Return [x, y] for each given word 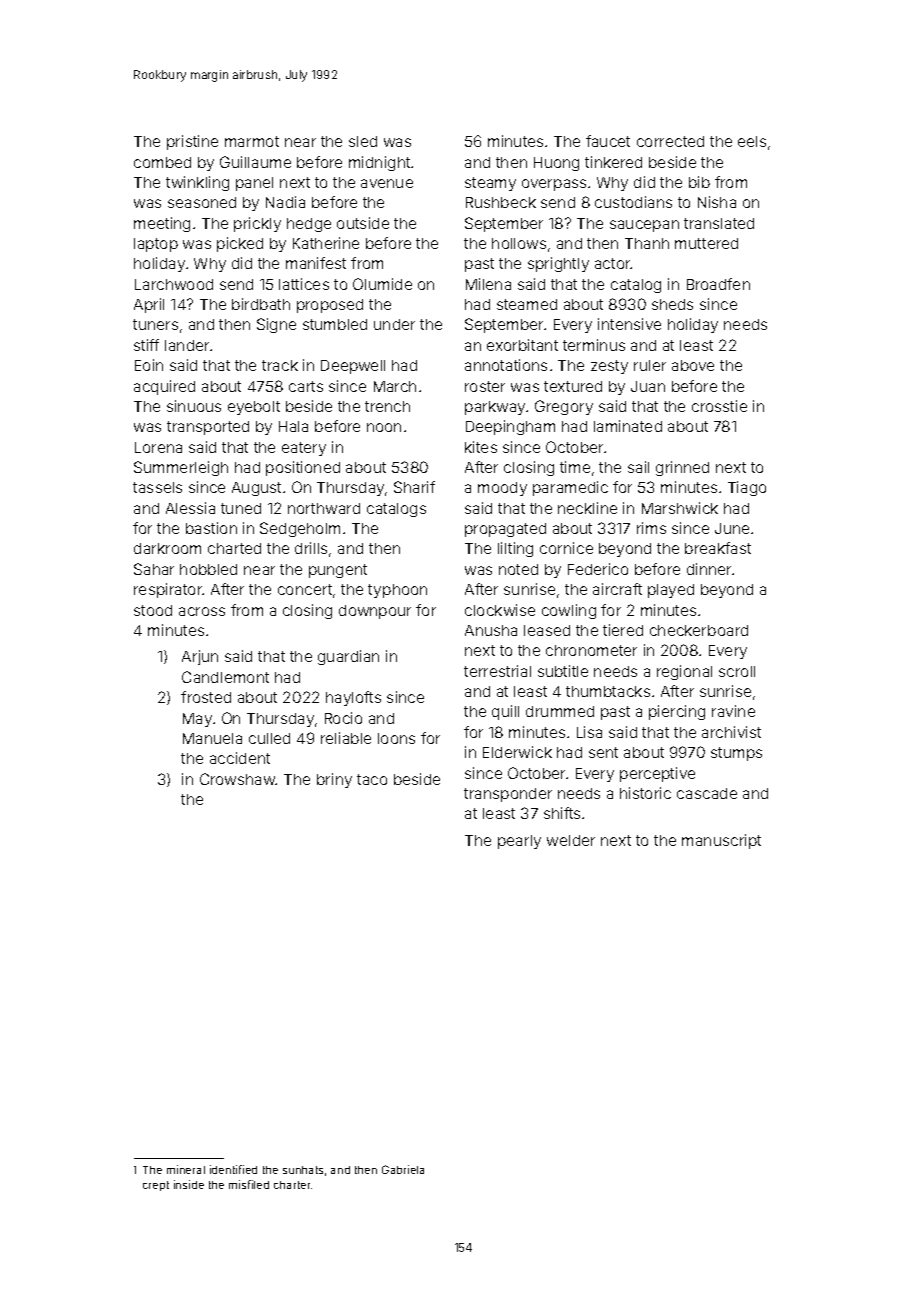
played [671, 591]
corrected [670, 141]
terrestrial [497, 671]
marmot [252, 141]
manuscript [721, 841]
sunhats [303, 1170]
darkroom [167, 548]
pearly [519, 842]
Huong [556, 164]
